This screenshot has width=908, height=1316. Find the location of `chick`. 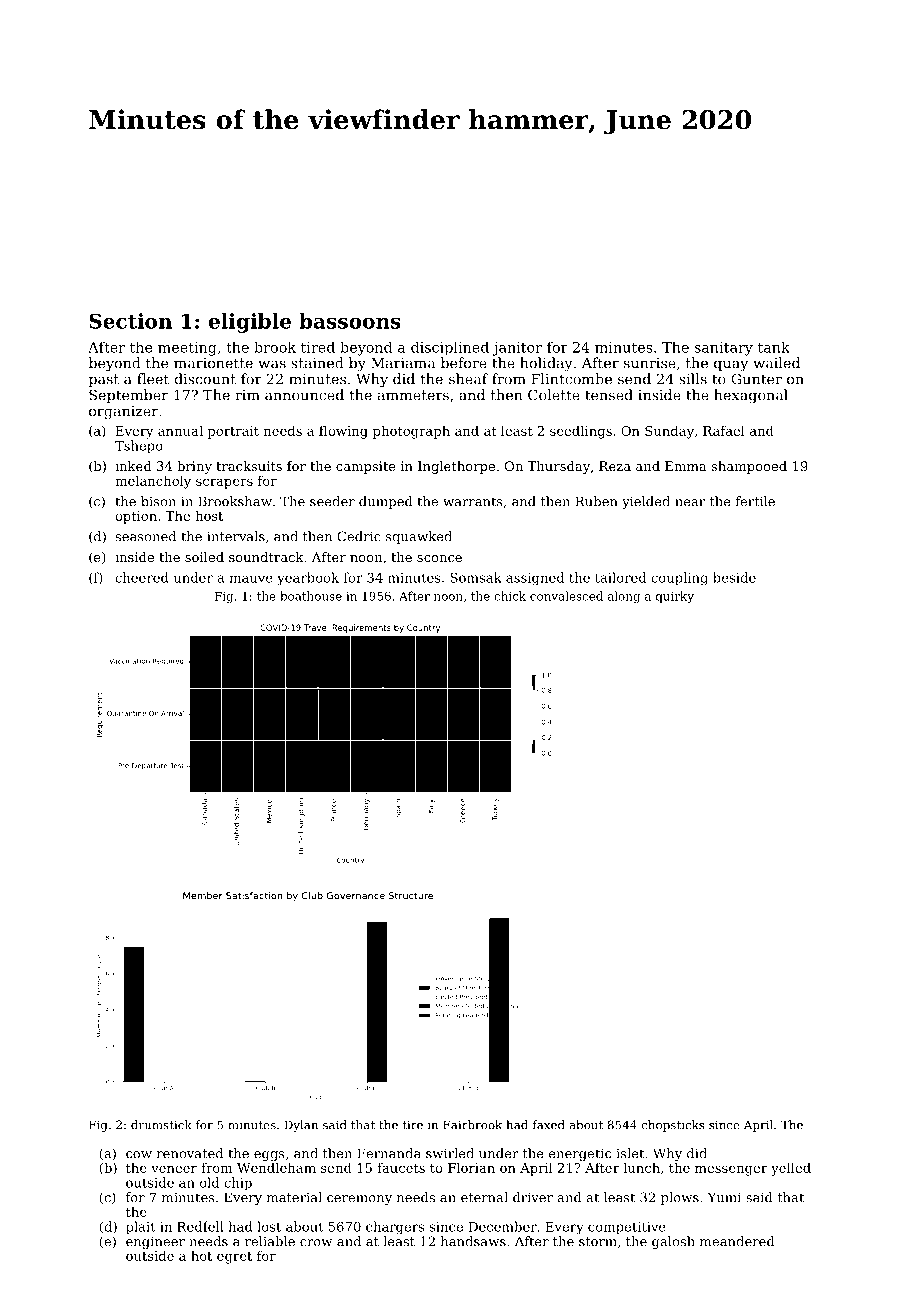

chick is located at coordinates (510, 596).
